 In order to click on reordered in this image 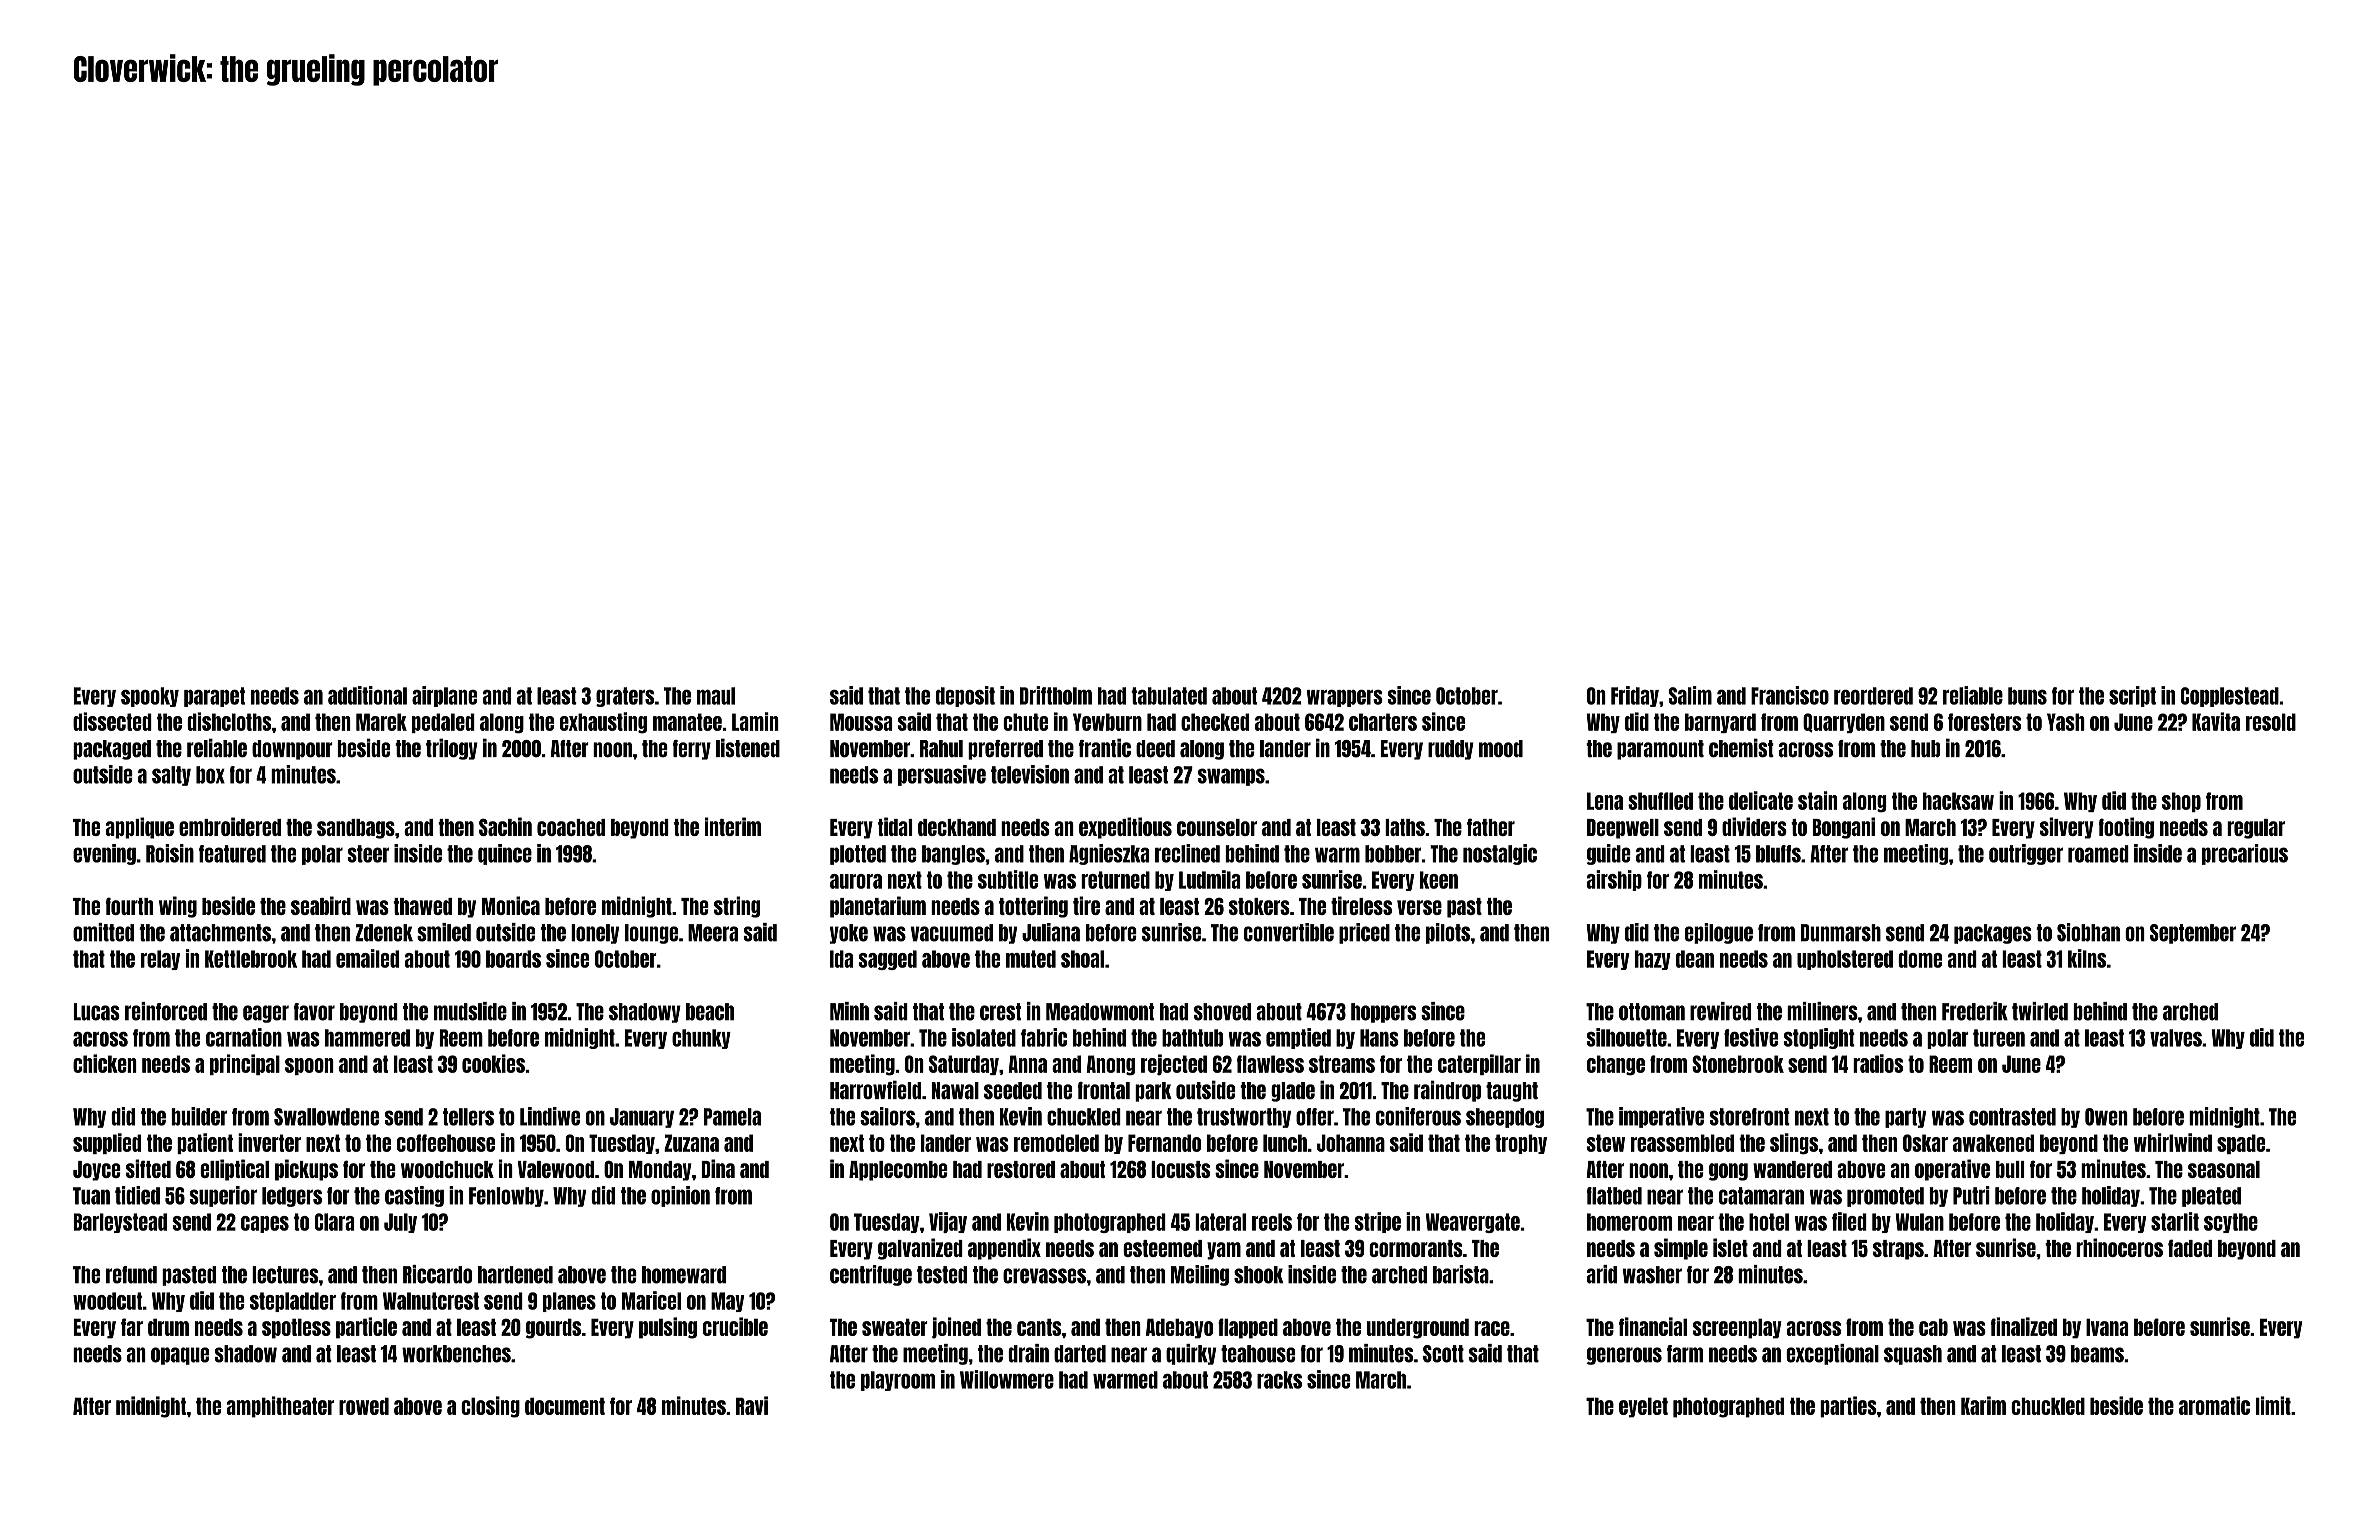, I will do `click(1873, 696)`.
